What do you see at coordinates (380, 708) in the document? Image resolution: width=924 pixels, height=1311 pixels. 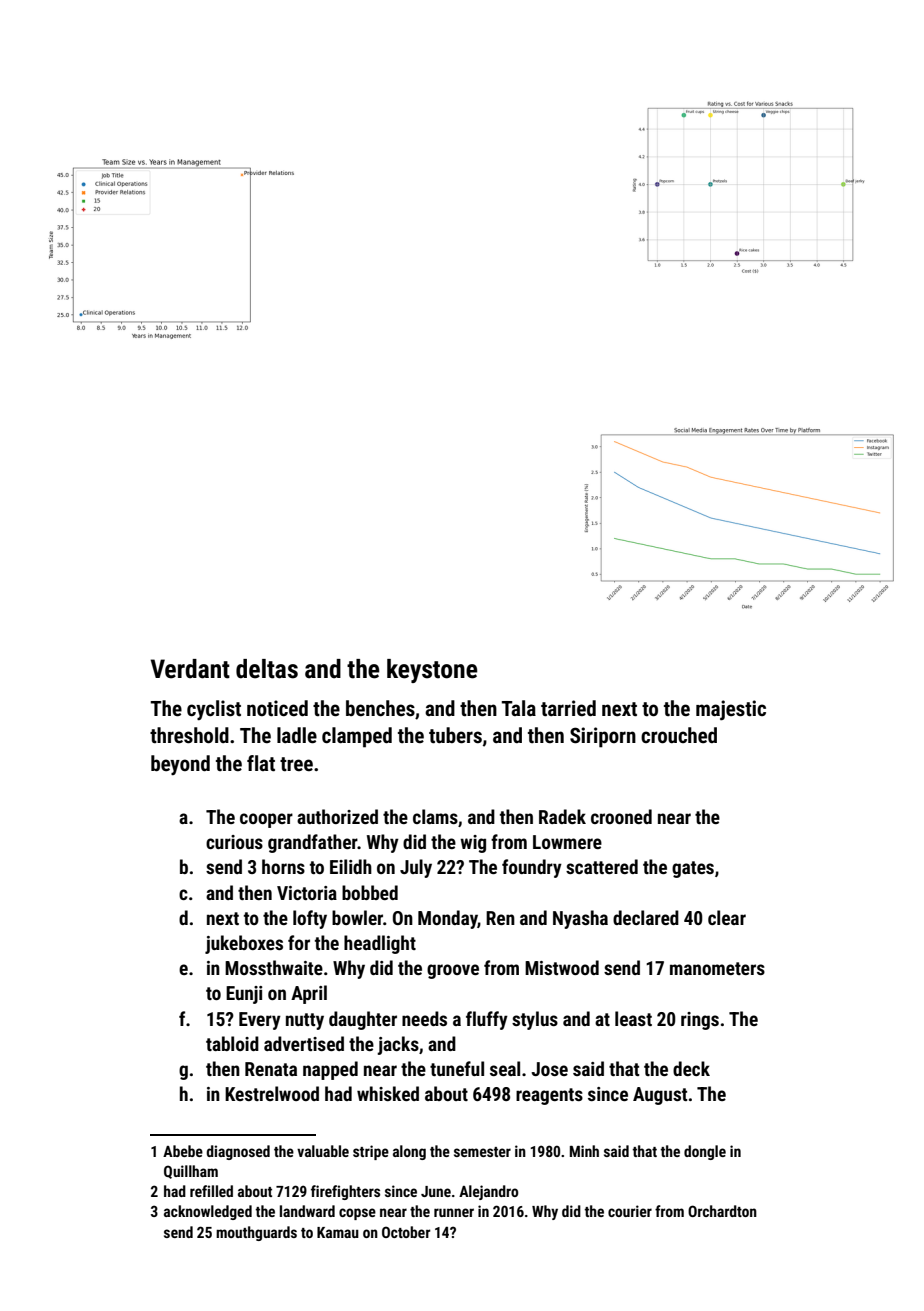 I see `benches` at bounding box center [380, 708].
